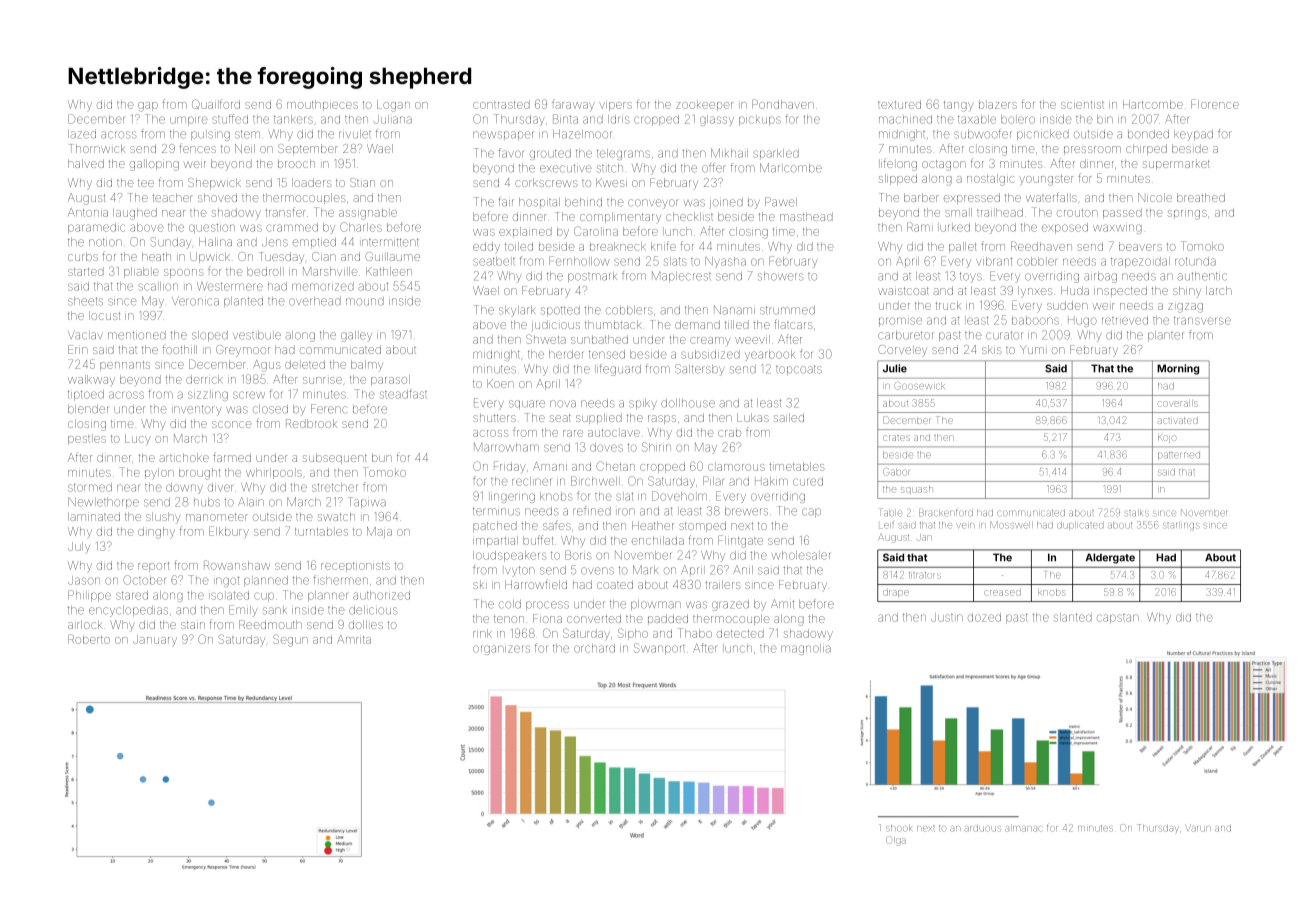 The image size is (1308, 924). What do you see at coordinates (563, 404) in the screenshot?
I see `nova` at bounding box center [563, 404].
